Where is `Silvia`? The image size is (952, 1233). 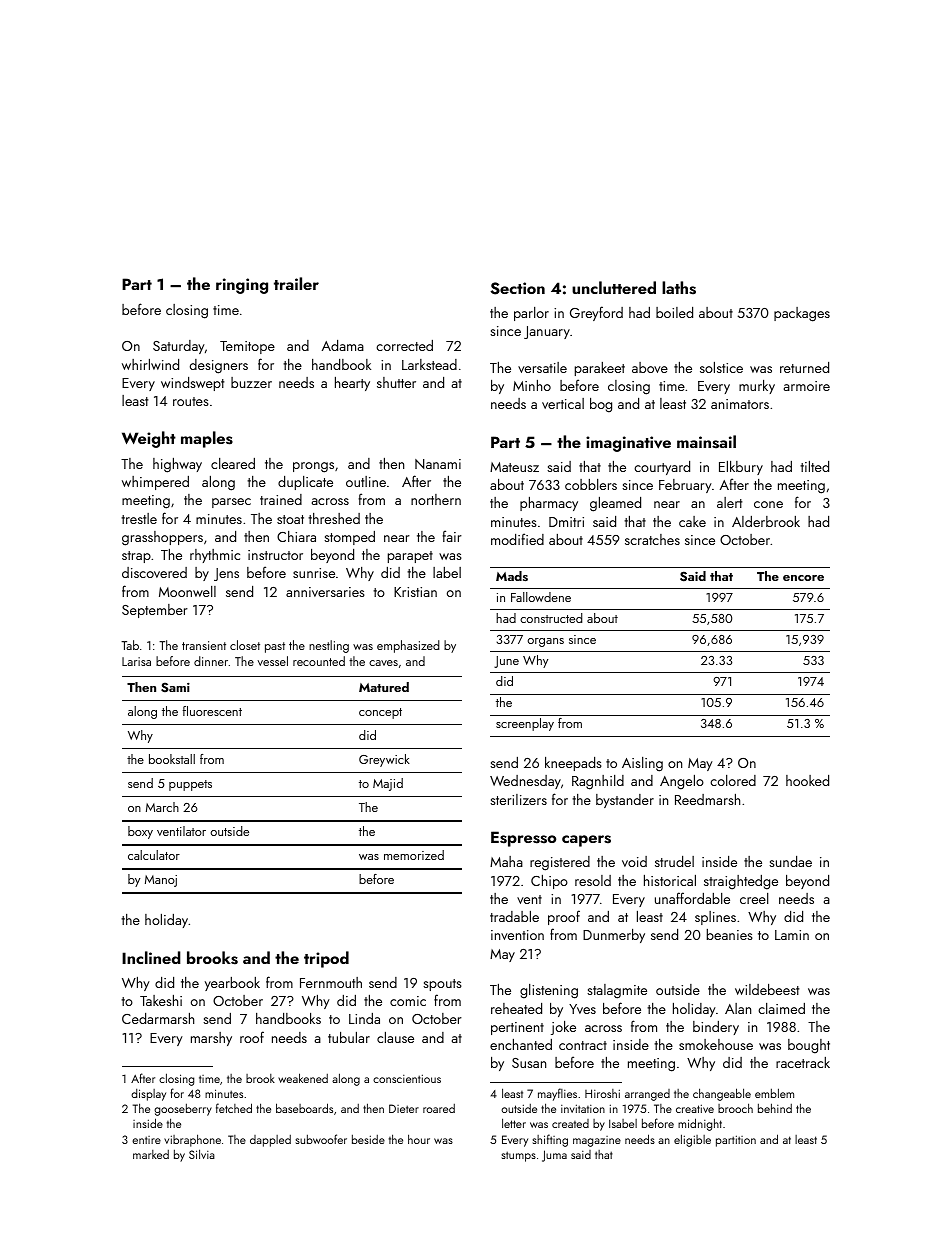 Silvia is located at coordinates (202, 1154).
